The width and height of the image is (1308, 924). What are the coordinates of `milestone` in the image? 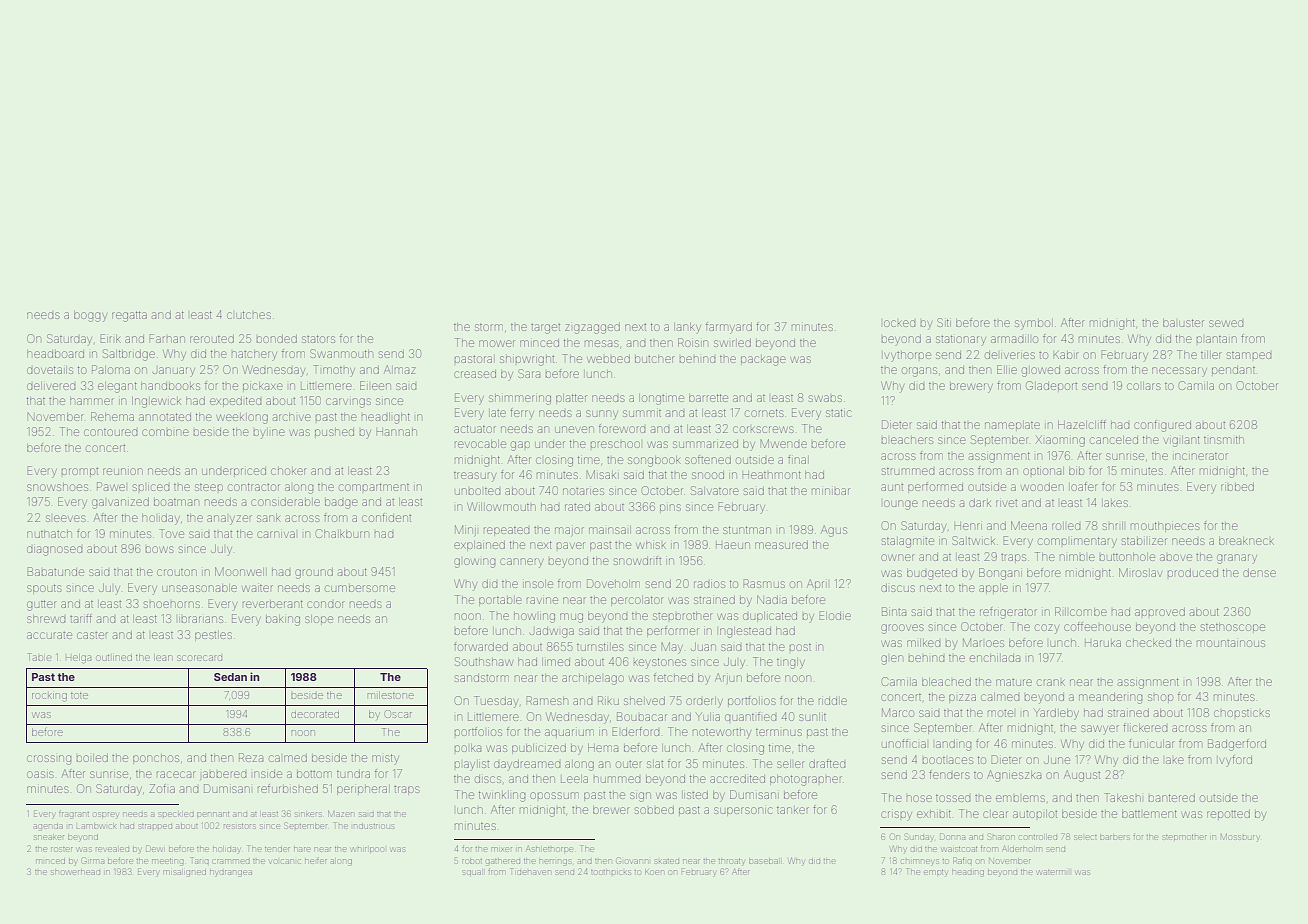 It's located at (391, 695).
